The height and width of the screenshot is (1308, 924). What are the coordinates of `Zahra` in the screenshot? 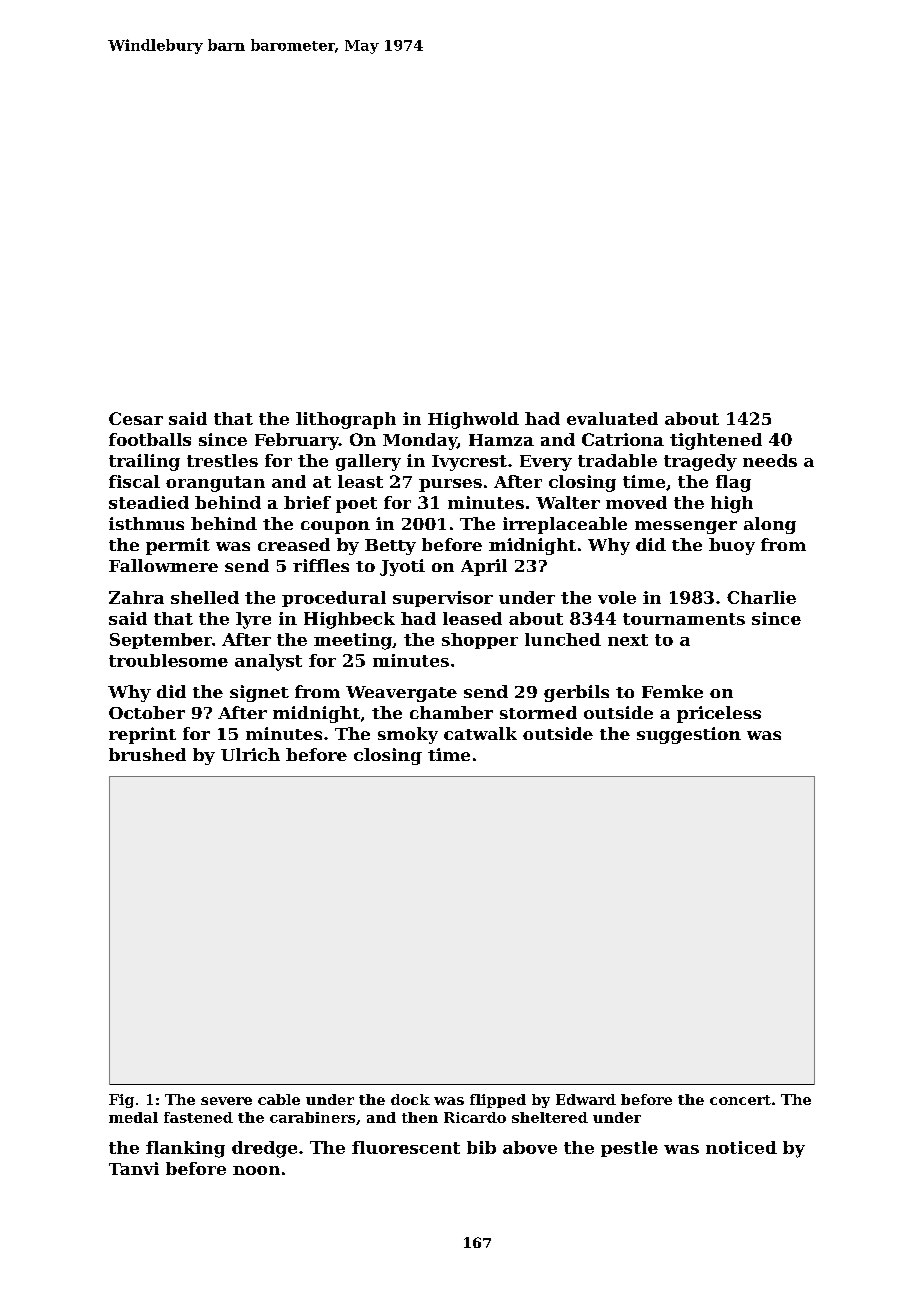 It's located at (136, 597).
